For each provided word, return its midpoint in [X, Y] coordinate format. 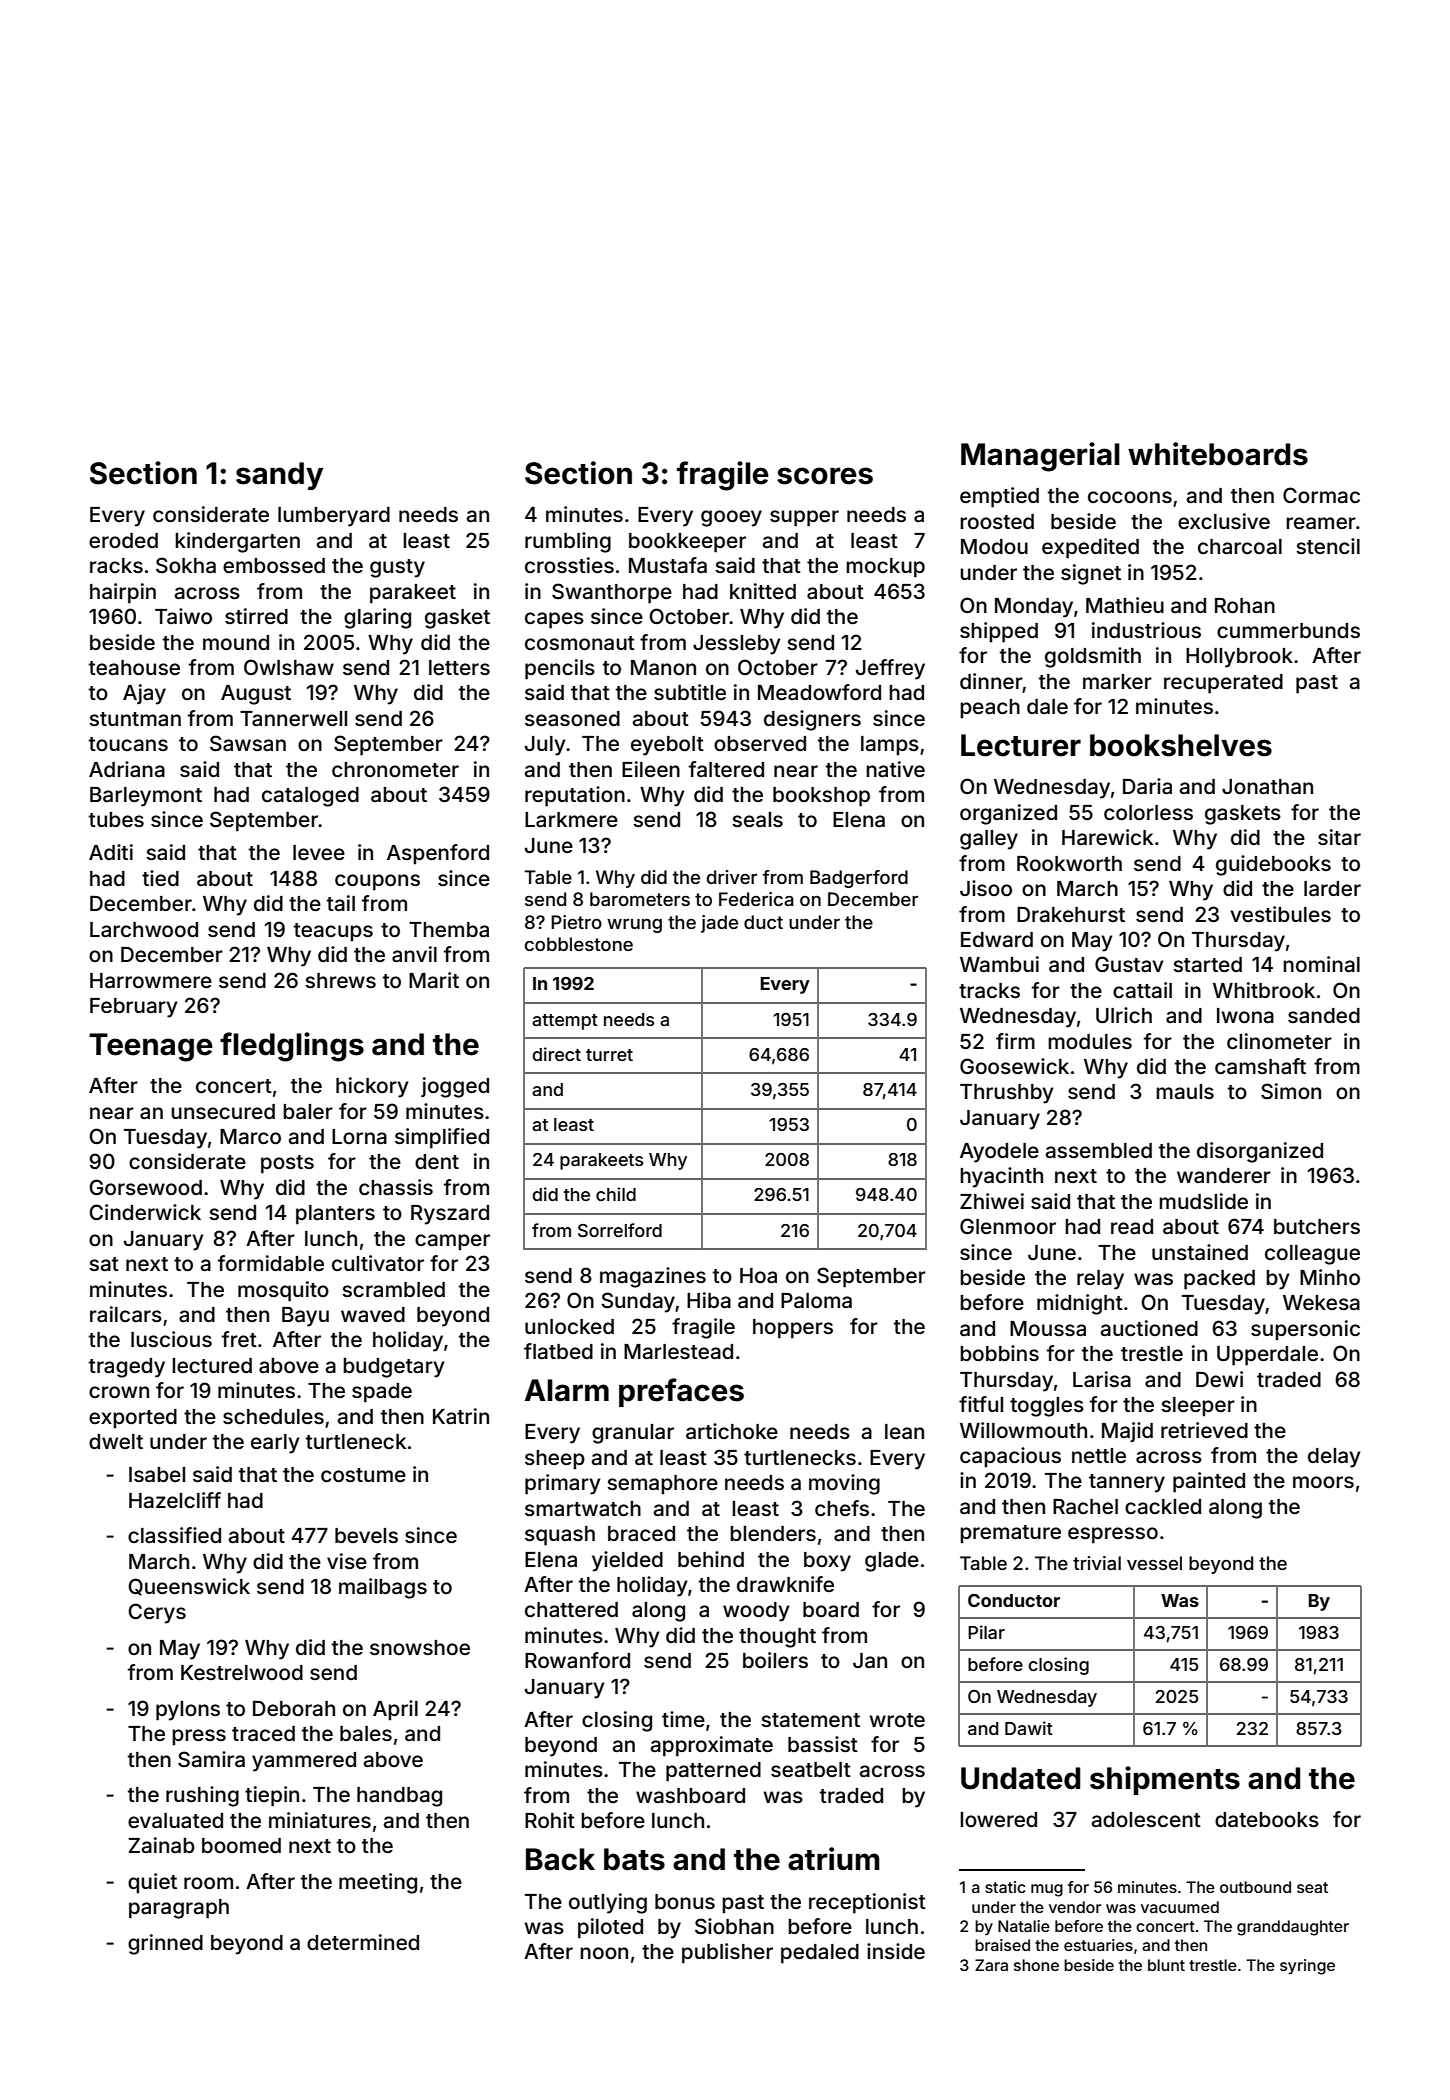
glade [892, 1562]
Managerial [1040, 457]
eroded [123, 540]
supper [804, 518]
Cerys [157, 1613]
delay [1334, 1458]
